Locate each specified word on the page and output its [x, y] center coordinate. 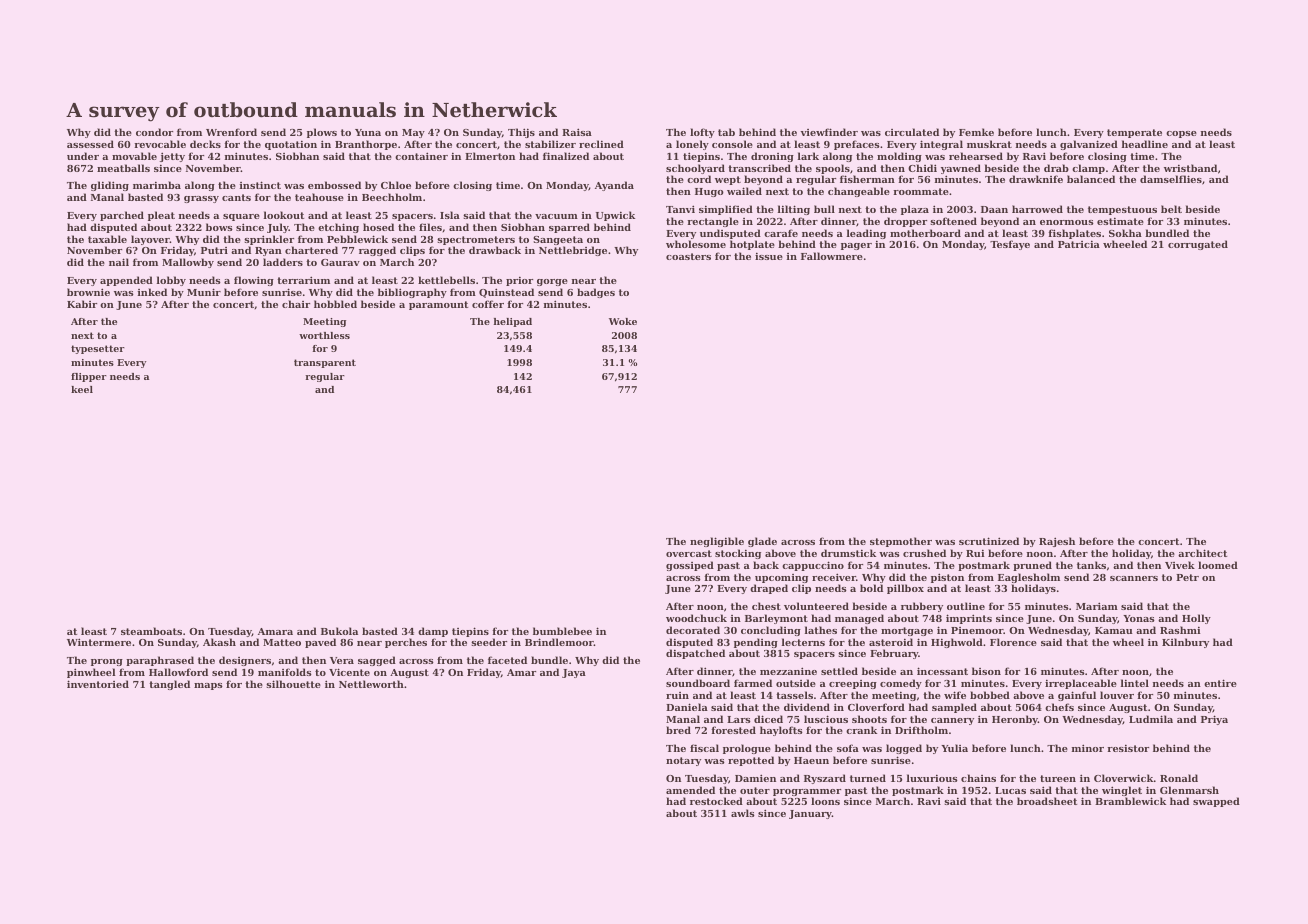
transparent [325, 363]
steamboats [151, 631]
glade [762, 542]
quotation [291, 145]
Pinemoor [977, 630]
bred [678, 730]
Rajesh [1057, 542]
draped [769, 589]
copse [1181, 134]
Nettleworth [371, 684]
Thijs [521, 133]
